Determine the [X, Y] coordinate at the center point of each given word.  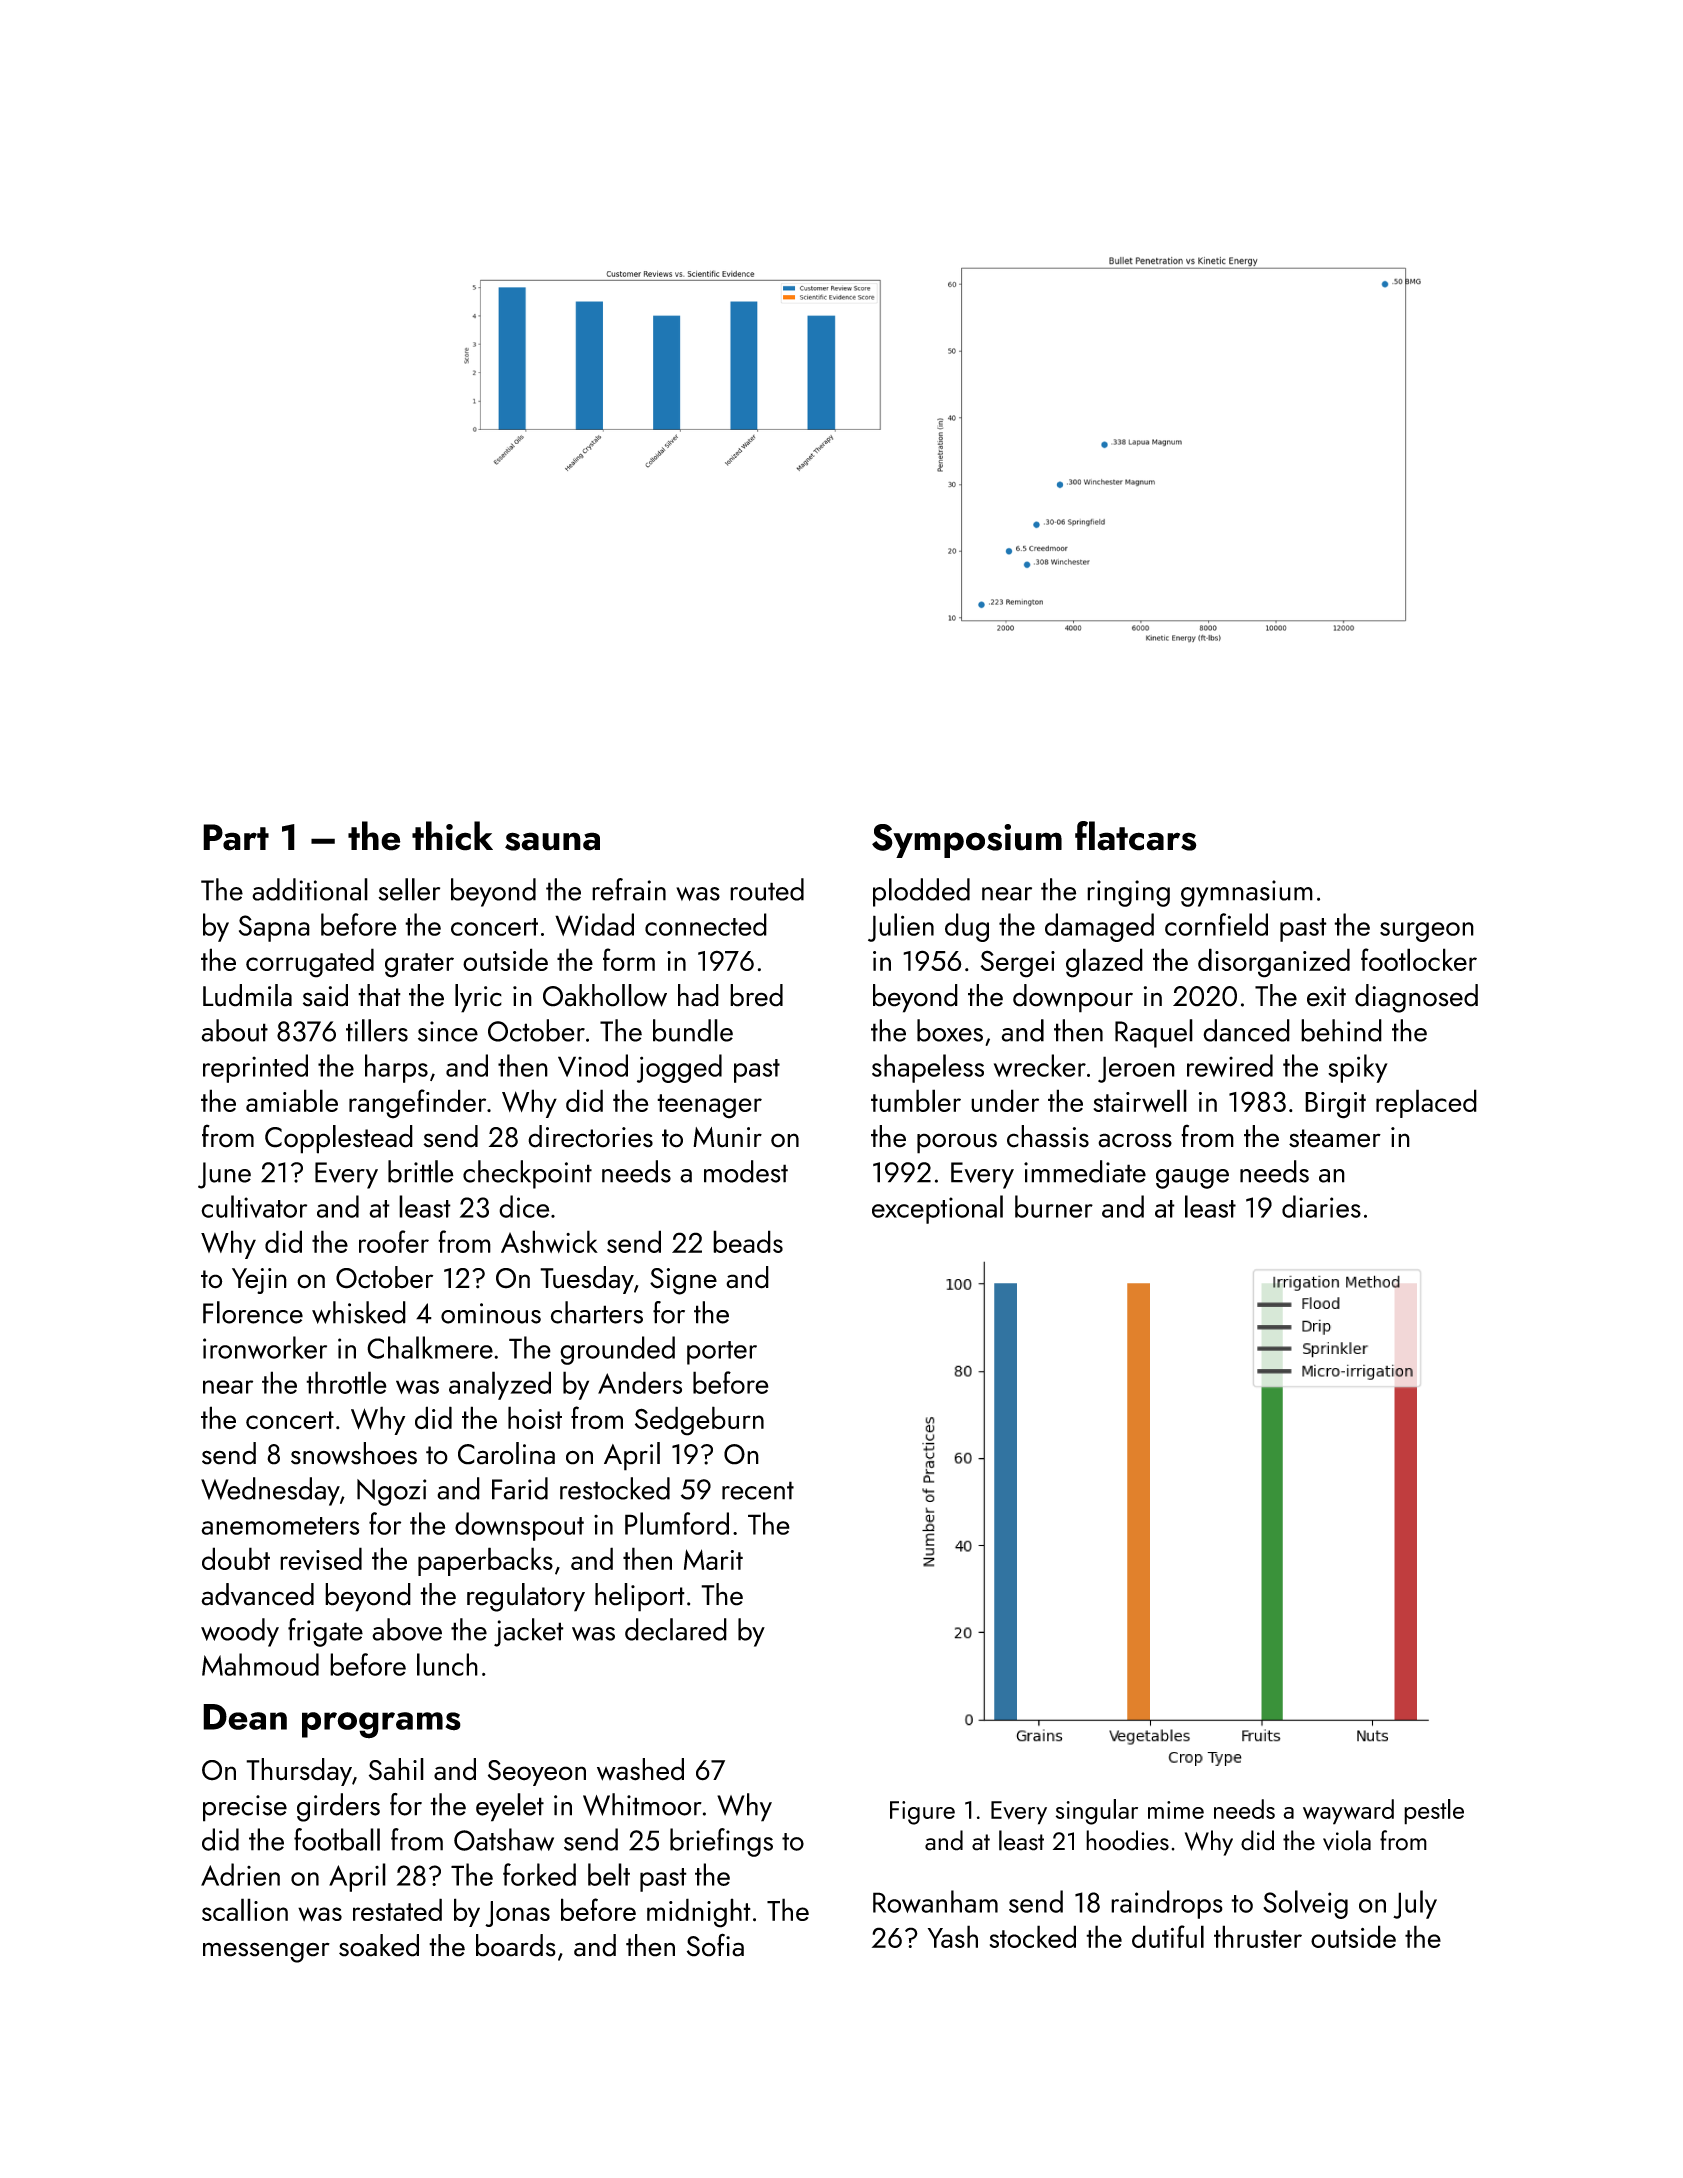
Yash [953, 1936]
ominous [491, 1313]
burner [1054, 1206]
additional [310, 889]
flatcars [1136, 836]
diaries [1321, 1206]
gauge [1192, 1179]
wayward [1348, 1812]
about [234, 1030]
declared [676, 1629]
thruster [1258, 1936]
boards [516, 1945]
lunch [447, 1664]
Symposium [967, 841]
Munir [727, 1137]
